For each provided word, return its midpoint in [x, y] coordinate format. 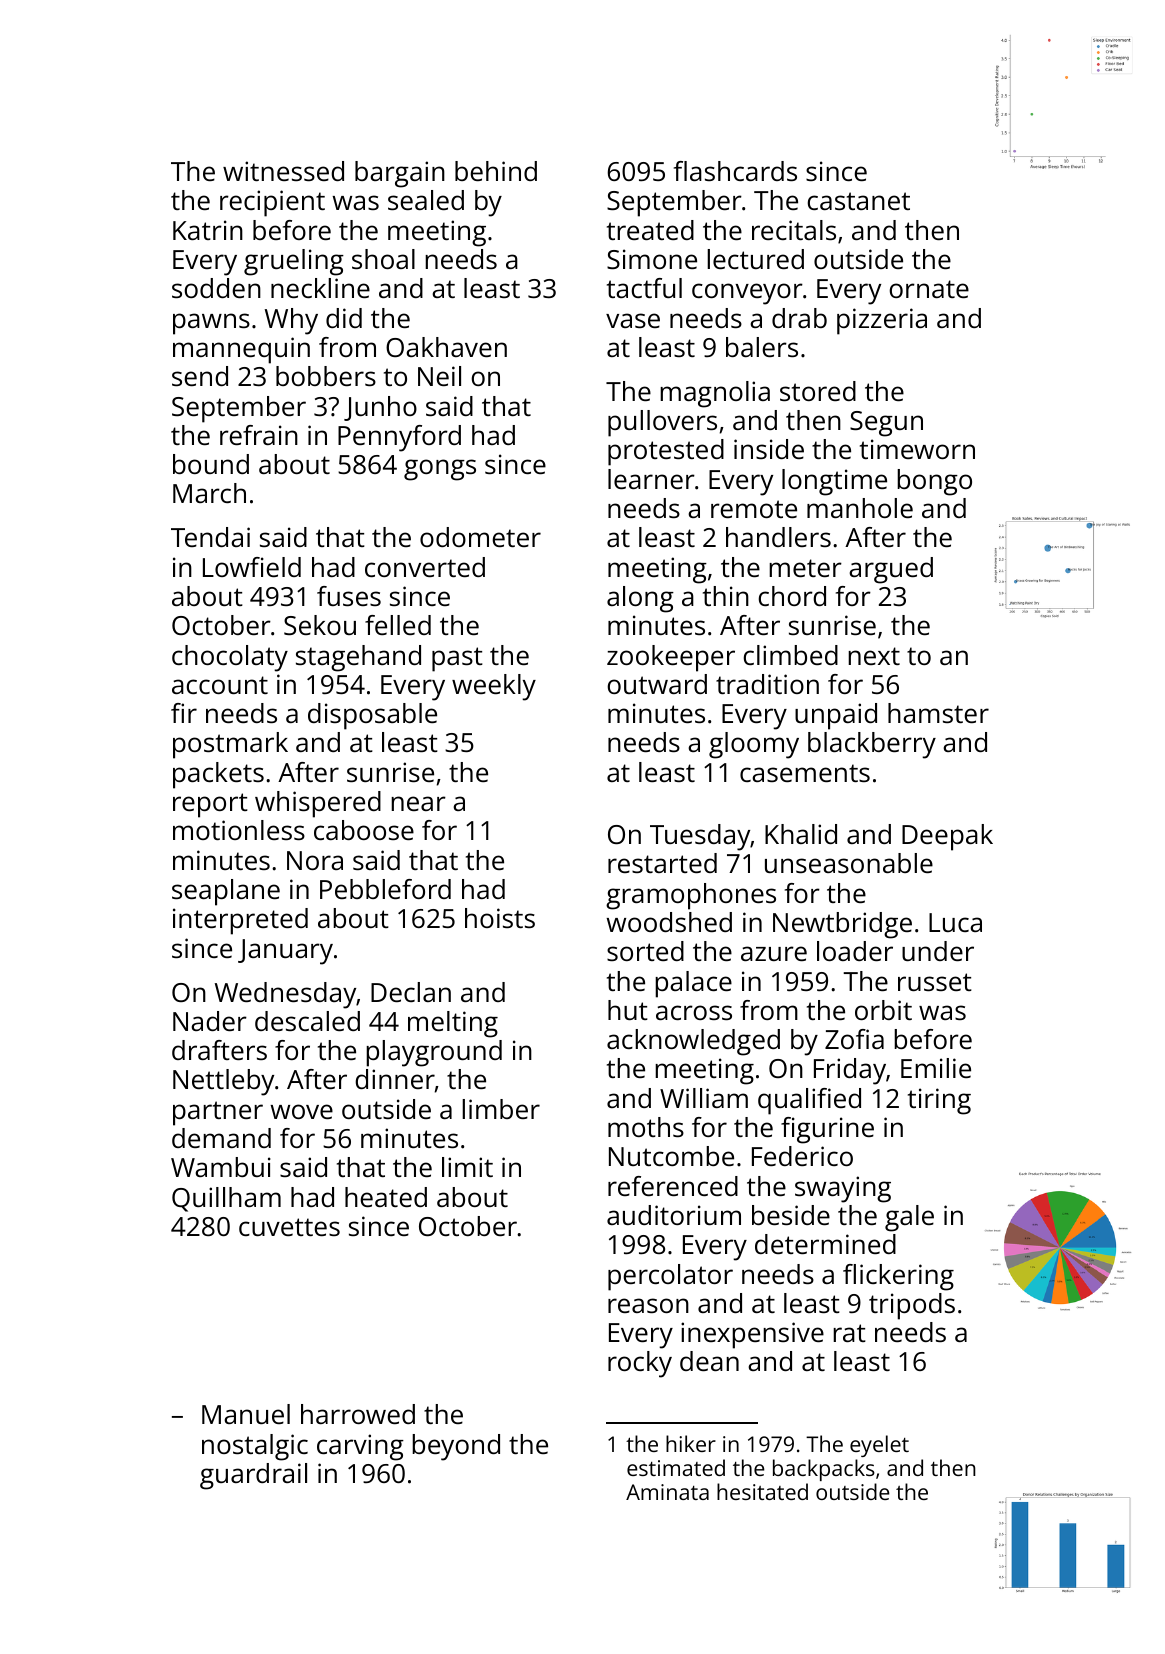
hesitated [762, 1491]
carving [360, 1447]
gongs [440, 470]
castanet [859, 201]
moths [646, 1127]
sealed [426, 200]
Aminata [667, 1492]
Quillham [226, 1199]
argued [891, 570]
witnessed [283, 171]
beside [791, 1215]
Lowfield [252, 567]
